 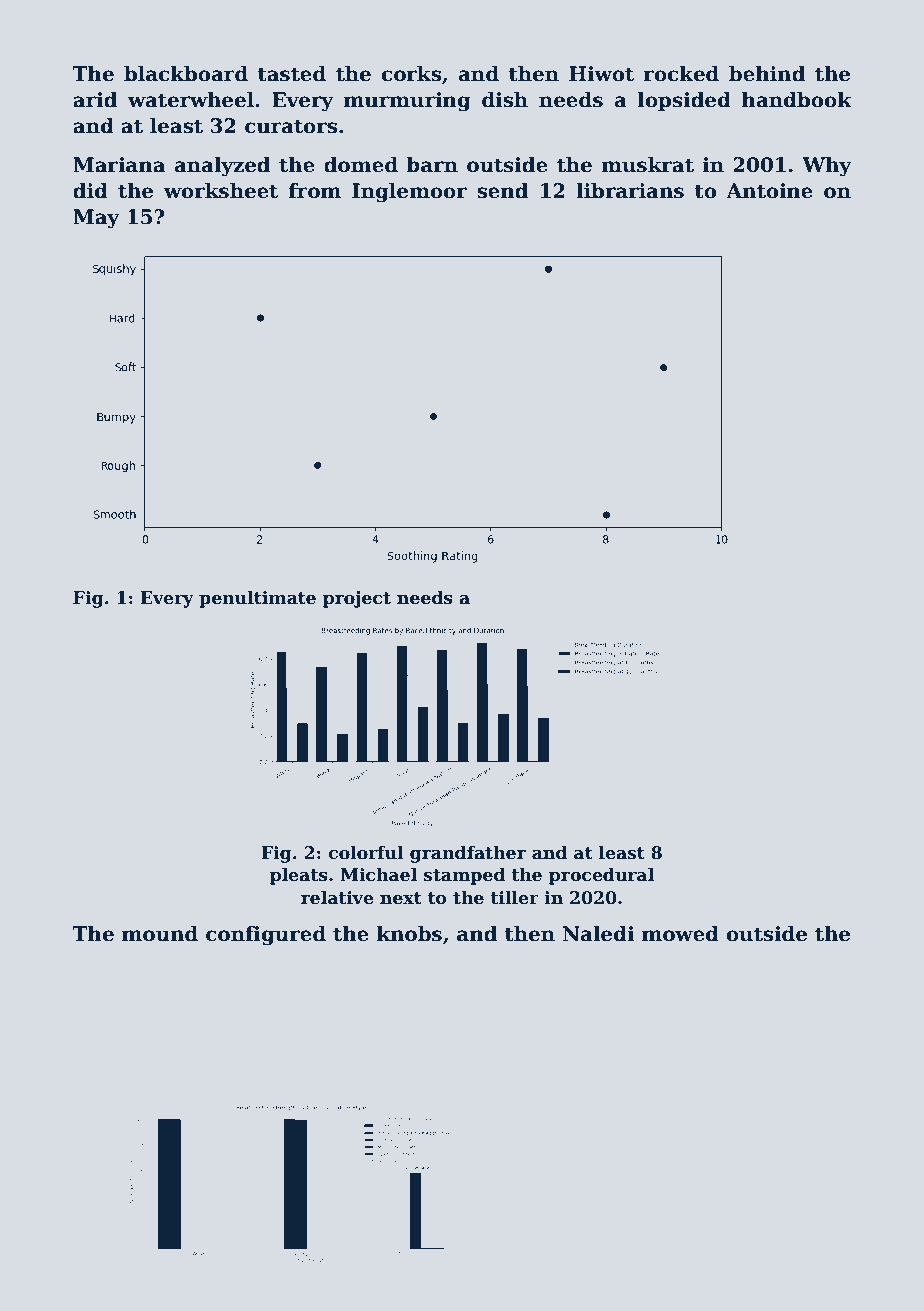 I want to click on project, so click(x=357, y=599).
